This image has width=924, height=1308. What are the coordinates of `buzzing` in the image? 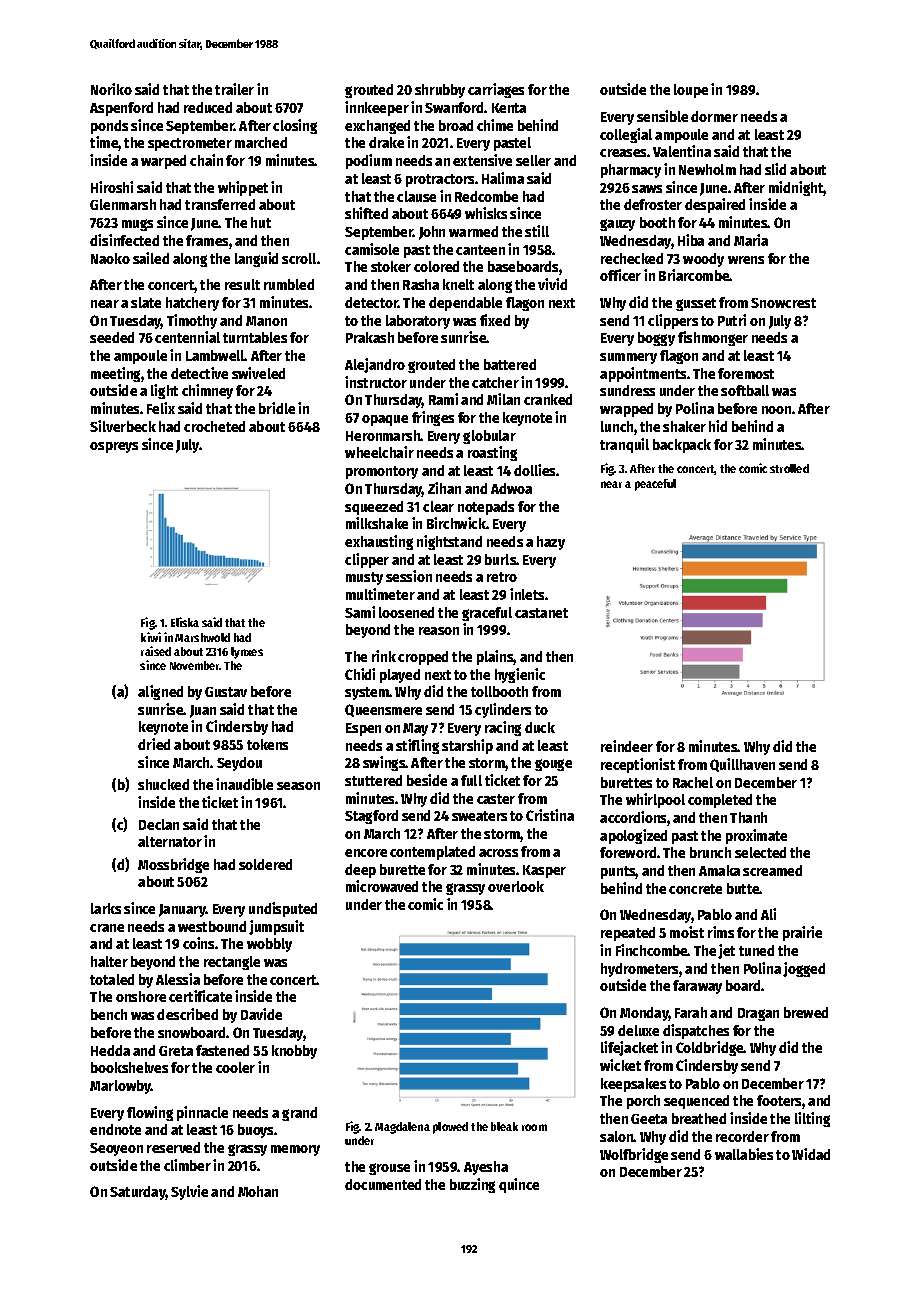 It's located at (472, 1185).
